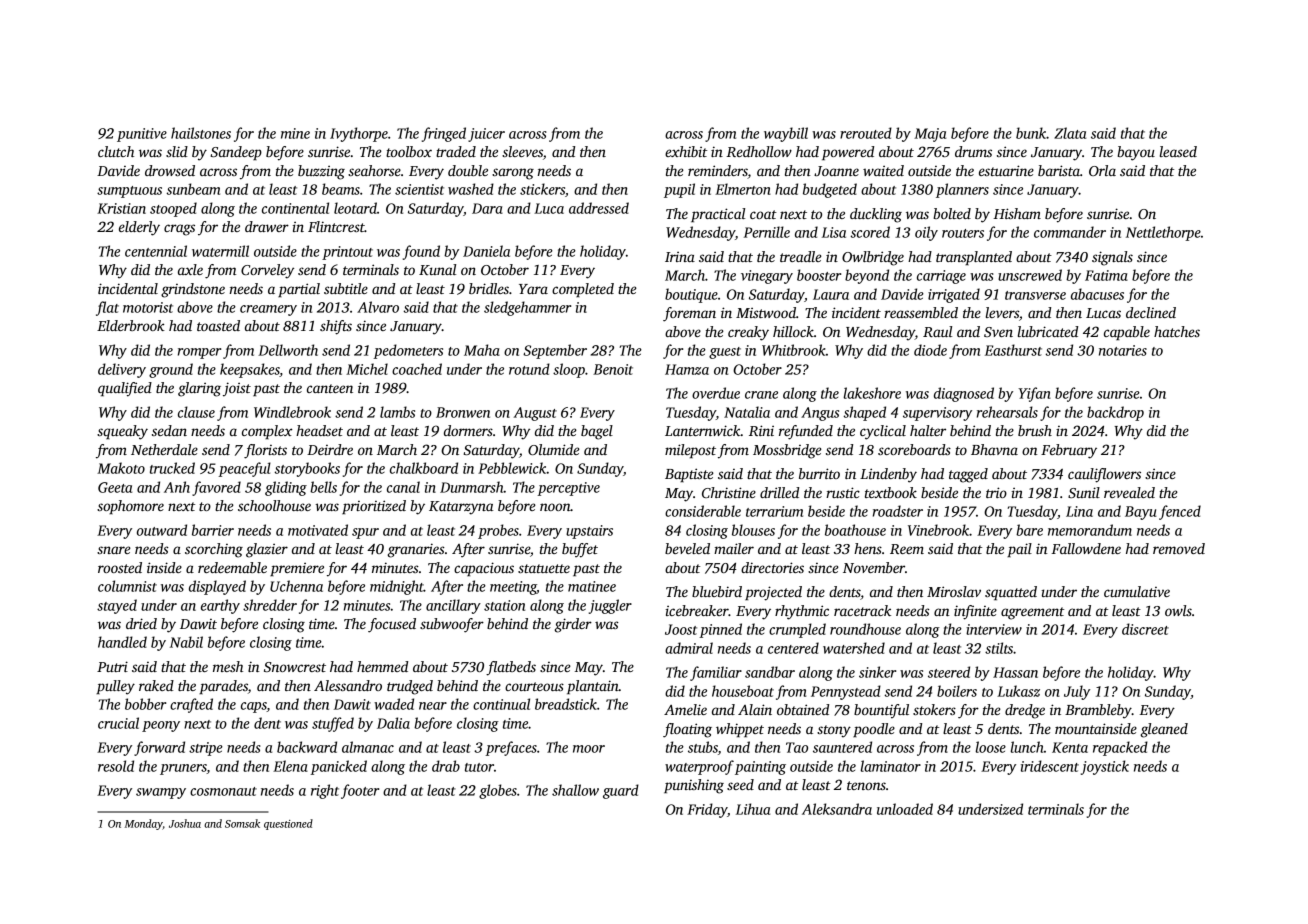  I want to click on printout, so click(347, 253).
